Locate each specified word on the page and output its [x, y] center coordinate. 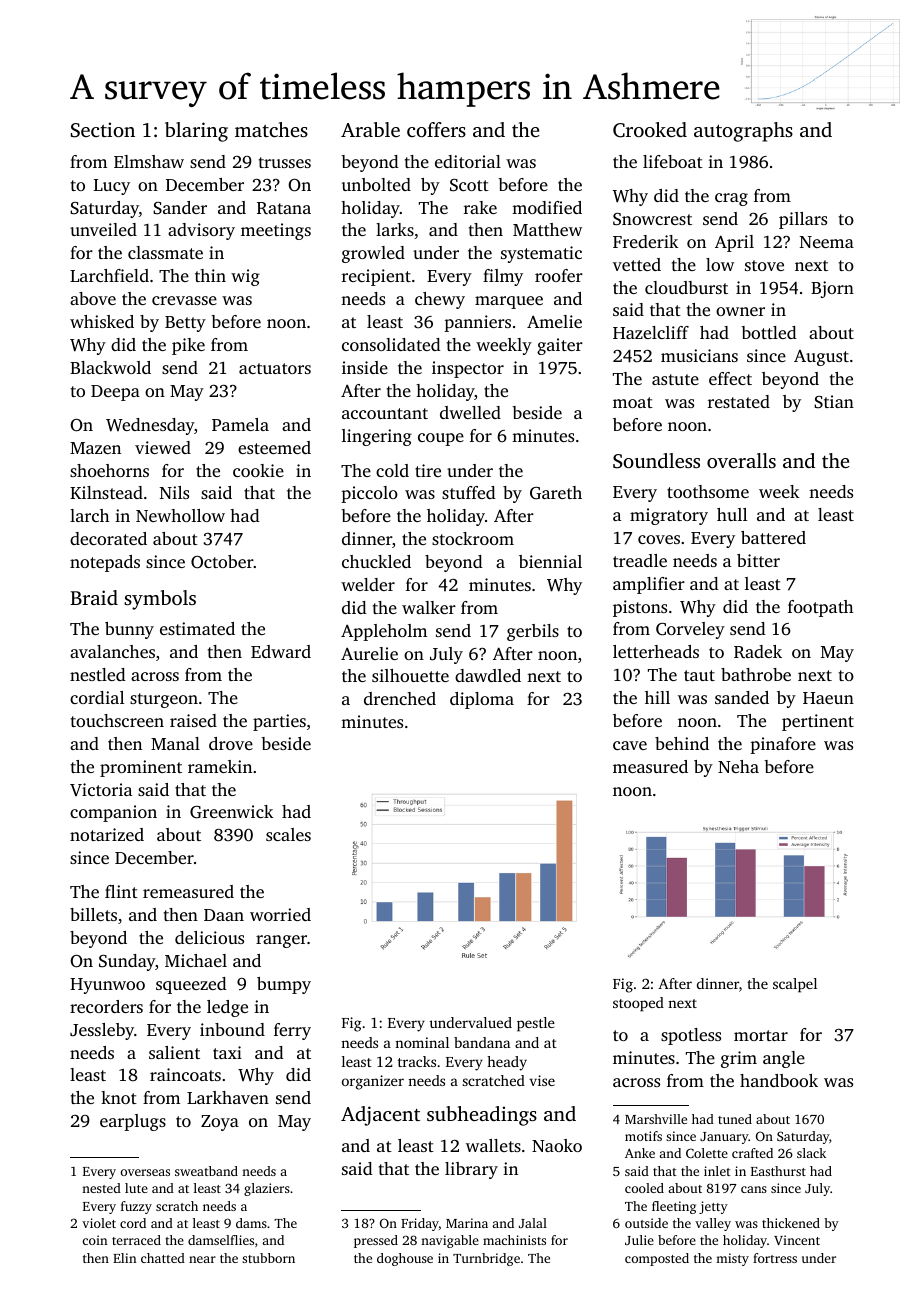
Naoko [557, 1145]
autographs [743, 132]
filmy [503, 277]
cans [754, 1189]
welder [368, 584]
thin [210, 275]
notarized [107, 834]
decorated [108, 538]
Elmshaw [149, 161]
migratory [669, 516]
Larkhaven [228, 1097]
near [202, 1259]
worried [280, 914]
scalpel [795, 985]
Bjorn [832, 289]
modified [547, 207]
